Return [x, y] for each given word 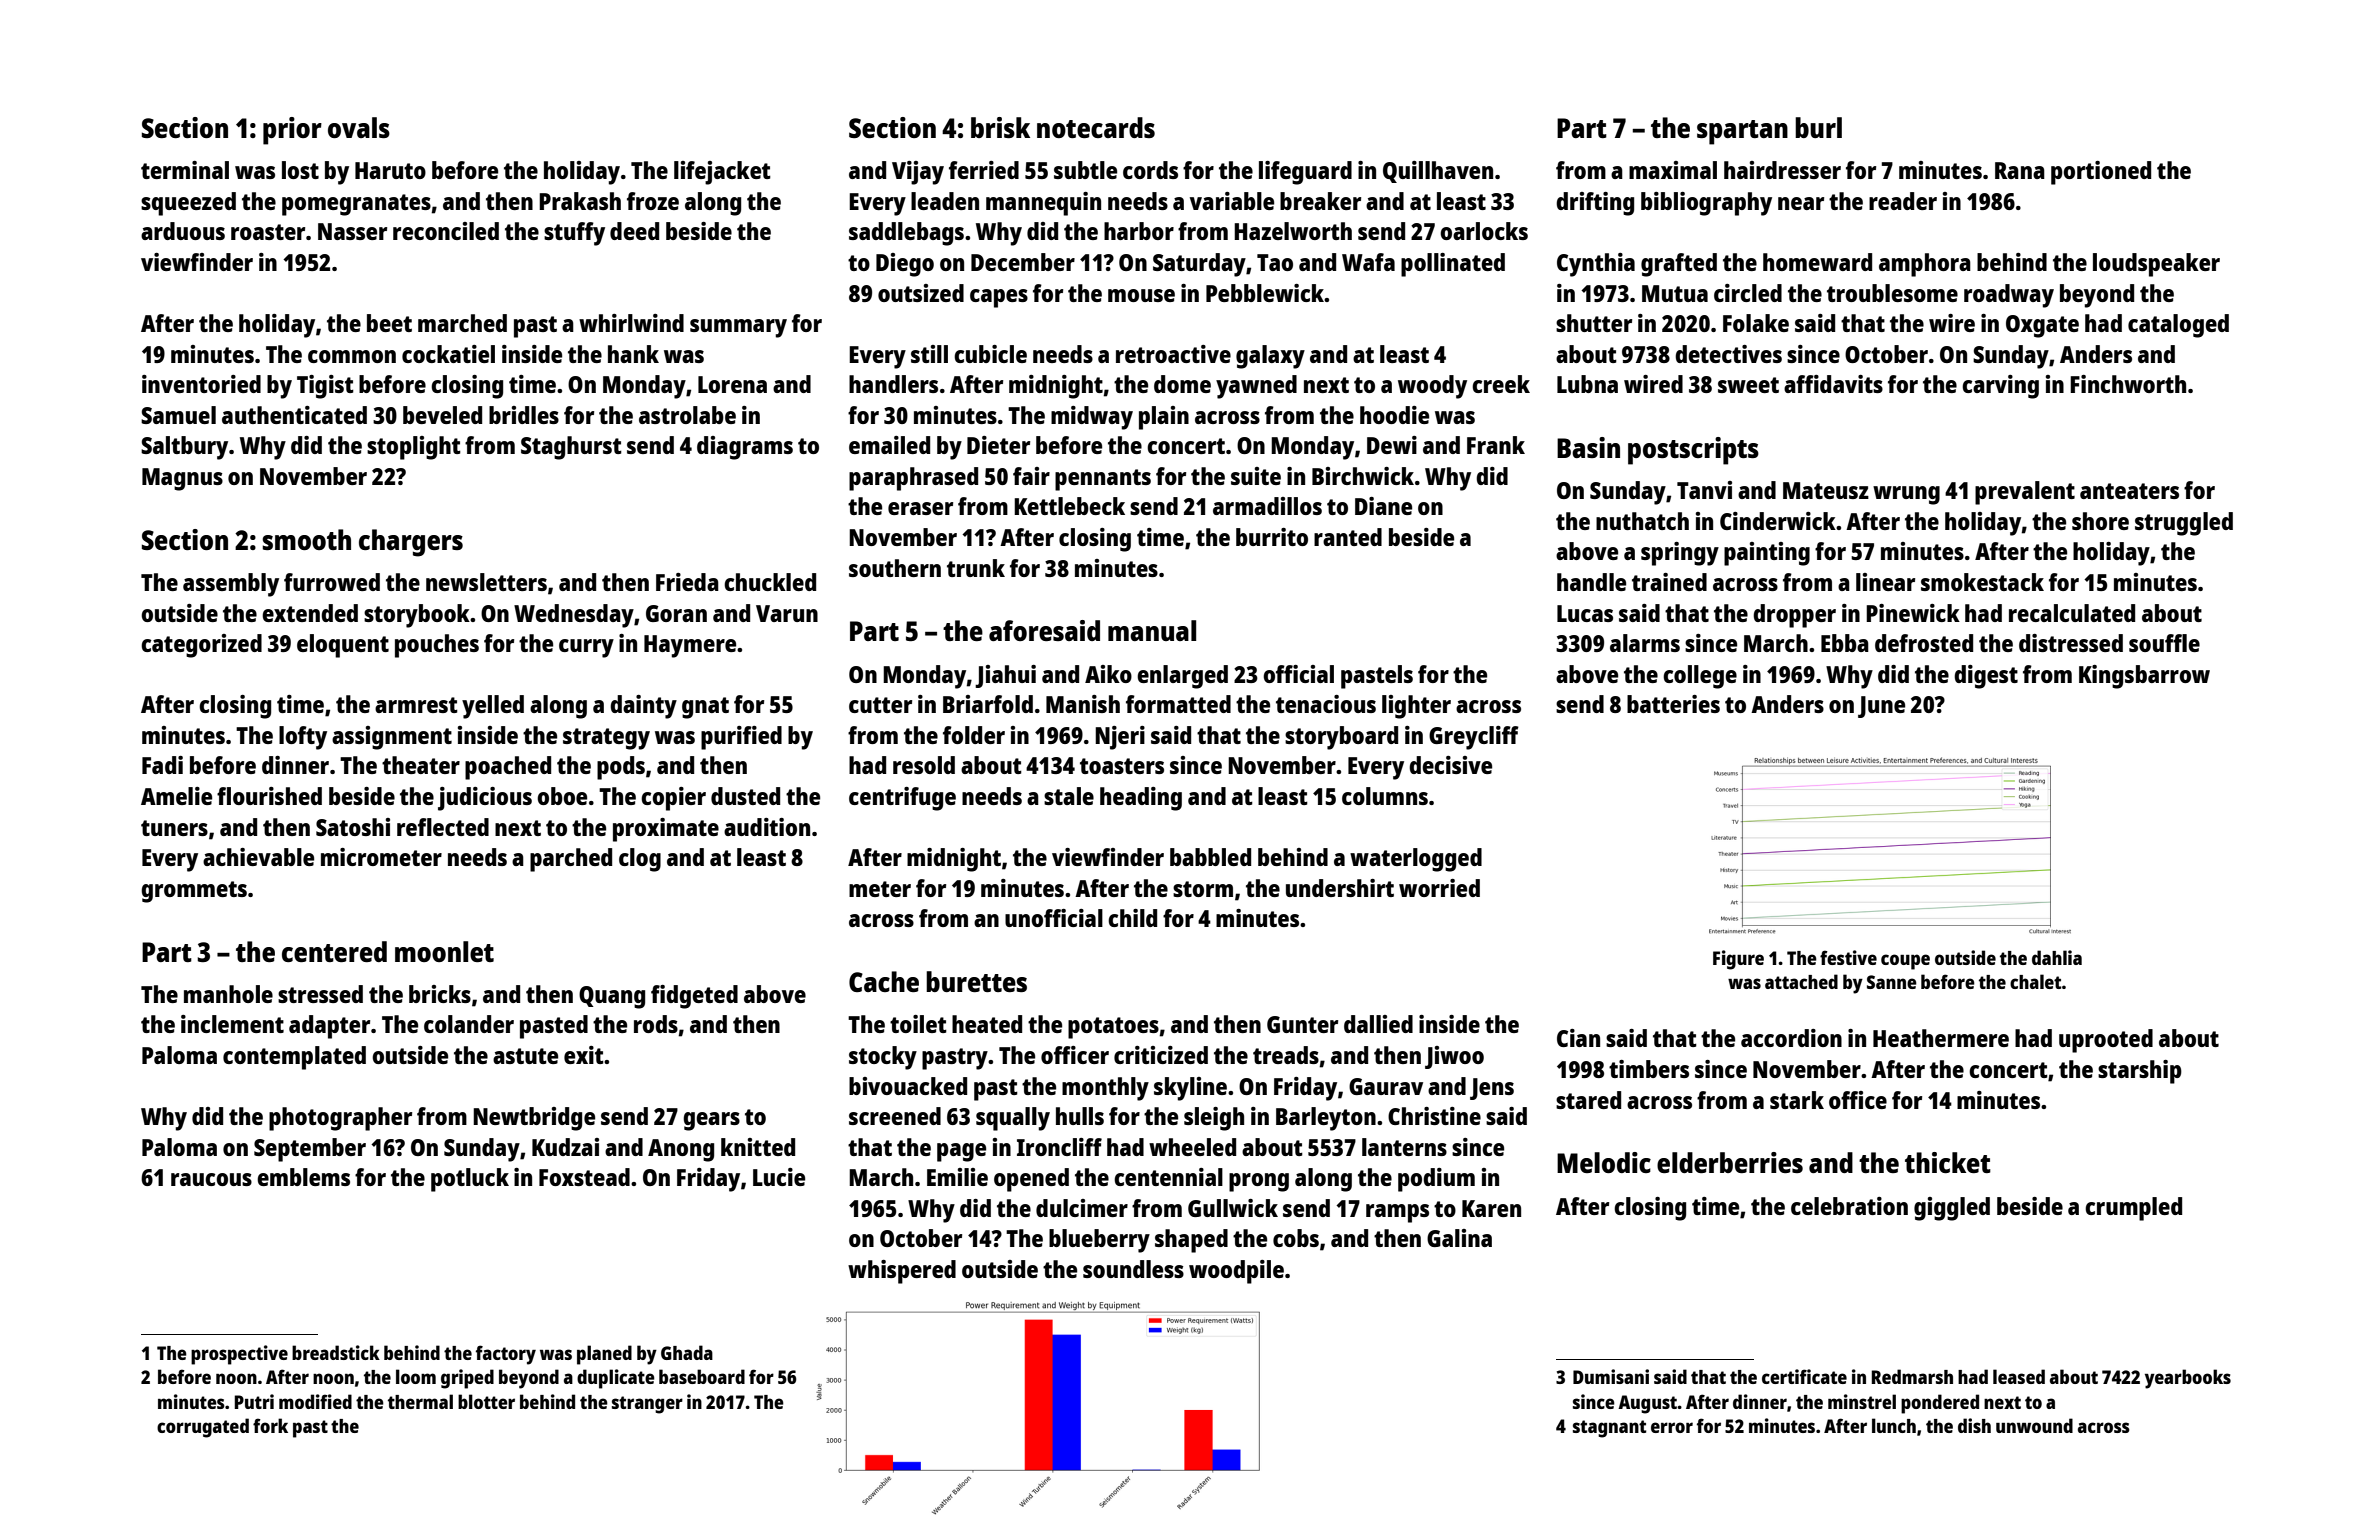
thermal [420, 1401]
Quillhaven [1438, 172]
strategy [606, 739]
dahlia [2057, 957]
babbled [1210, 857]
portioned [2101, 173]
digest [1986, 677]
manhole [228, 994]
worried [1439, 888]
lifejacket [722, 173]
